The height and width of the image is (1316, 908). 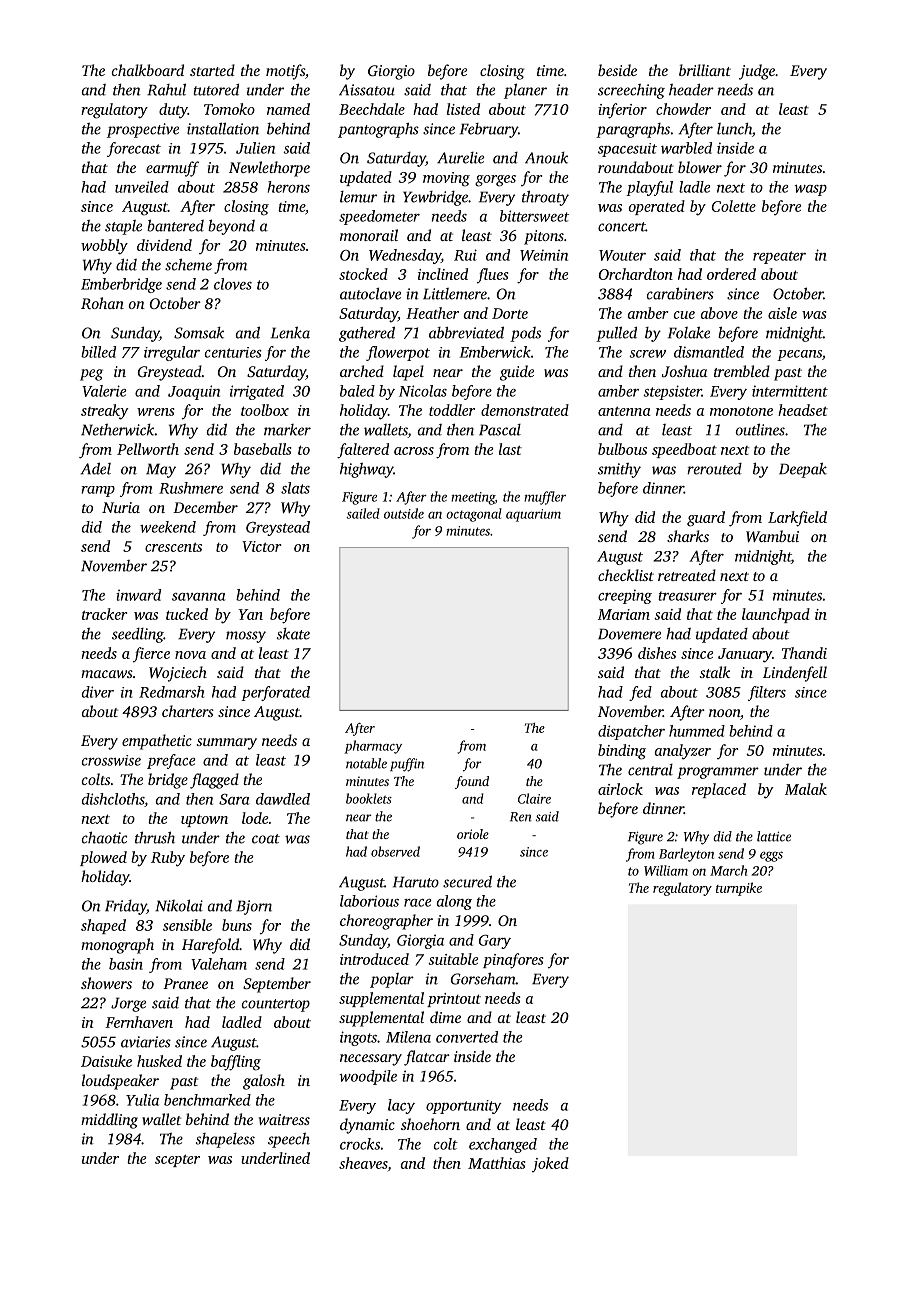 What do you see at coordinates (250, 614) in the image?
I see `Yan` at bounding box center [250, 614].
